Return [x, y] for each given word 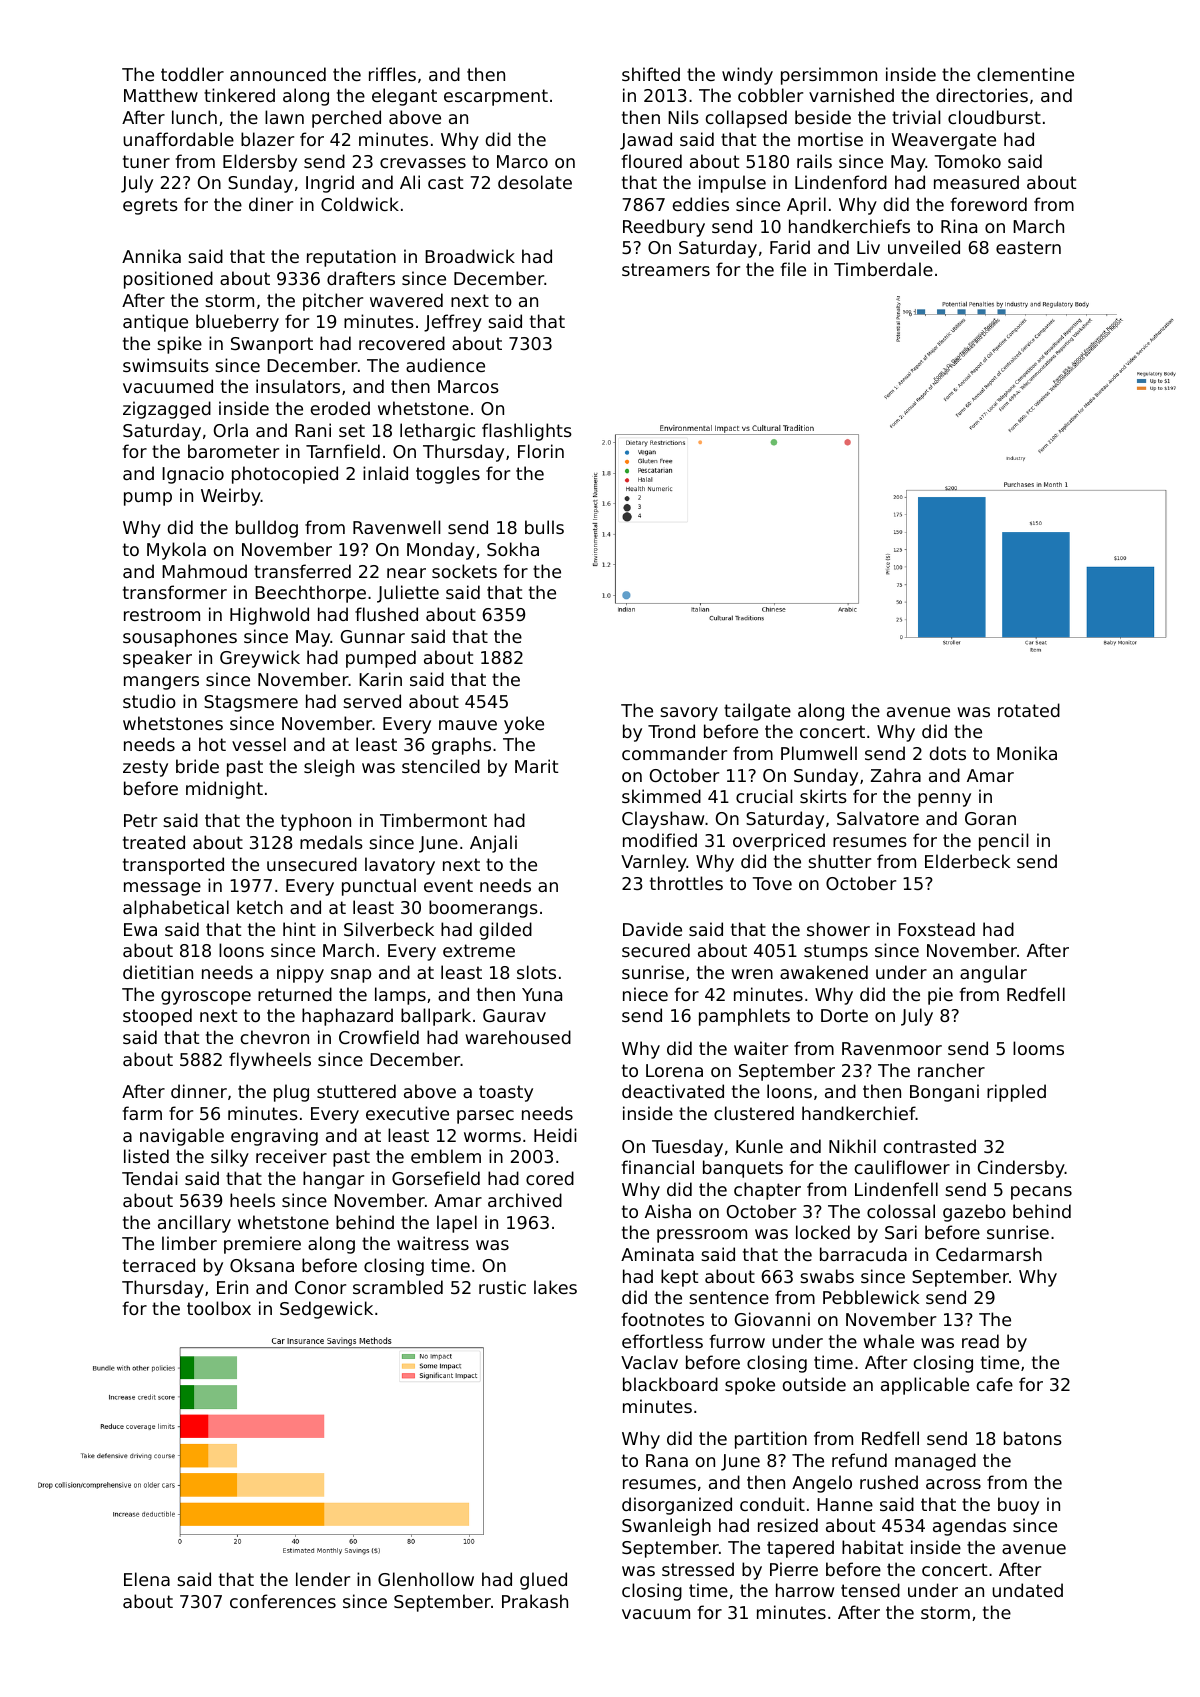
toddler [192, 74]
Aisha [668, 1211]
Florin [541, 451]
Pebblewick [871, 1297]
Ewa [140, 929]
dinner [199, 1091]
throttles [686, 883]
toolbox [219, 1308]
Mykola [176, 551]
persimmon [829, 76]
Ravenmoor [892, 1048]
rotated [1029, 710]
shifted [651, 74]
